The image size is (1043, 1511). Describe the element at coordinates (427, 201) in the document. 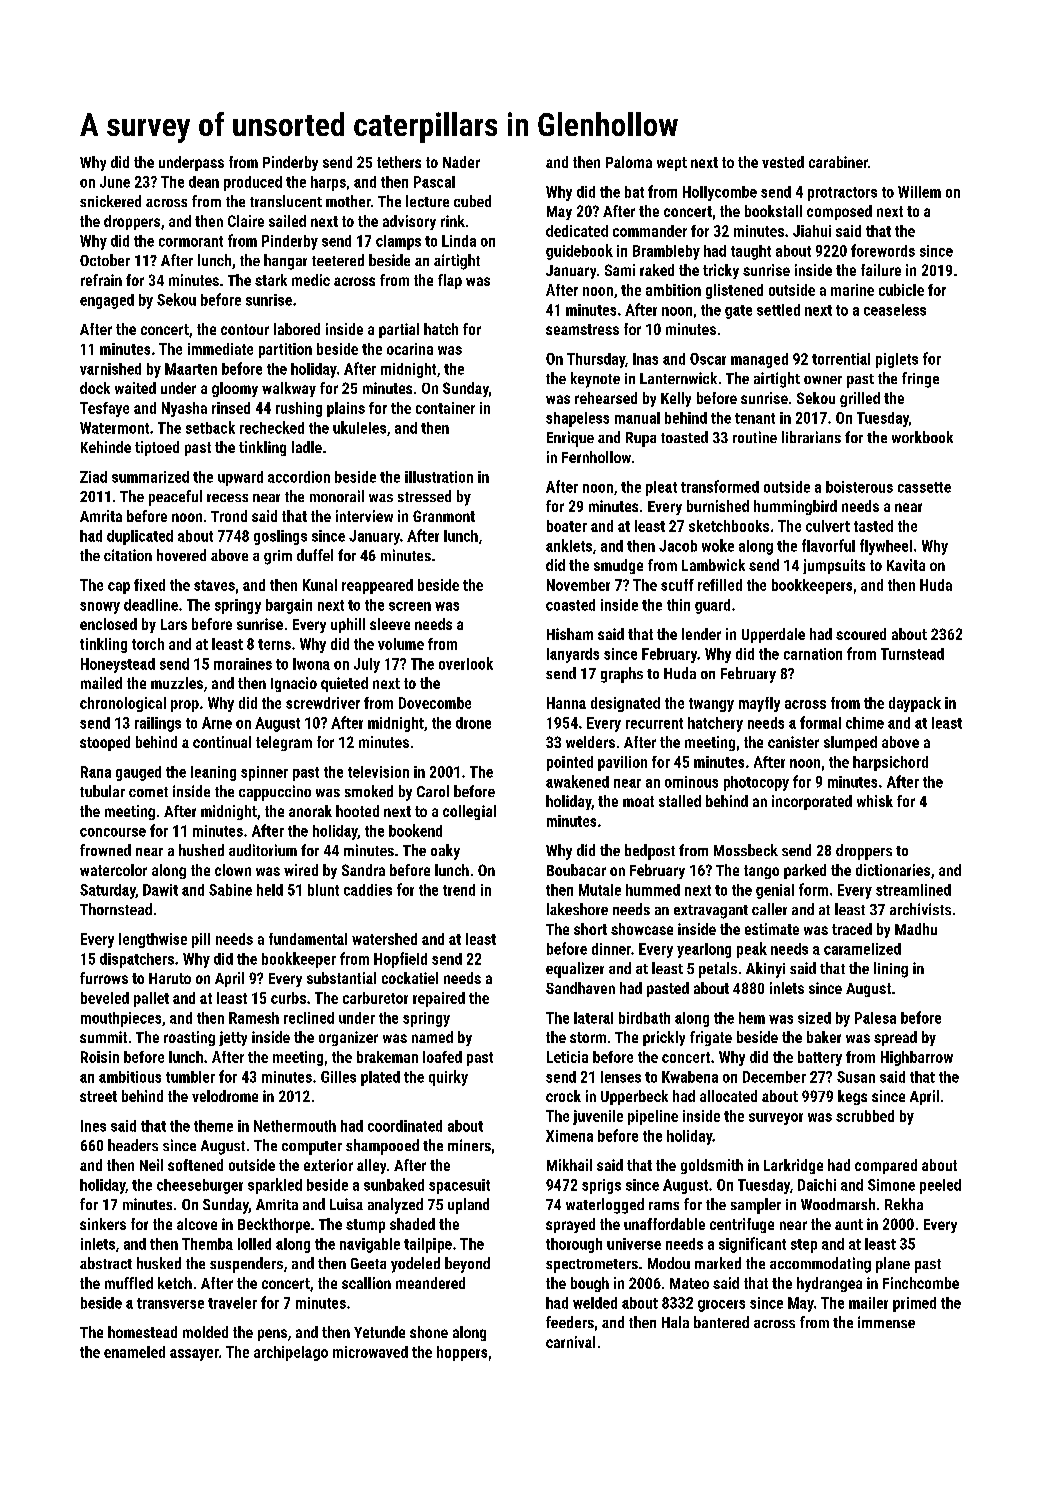

I see `lecture` at that location.
